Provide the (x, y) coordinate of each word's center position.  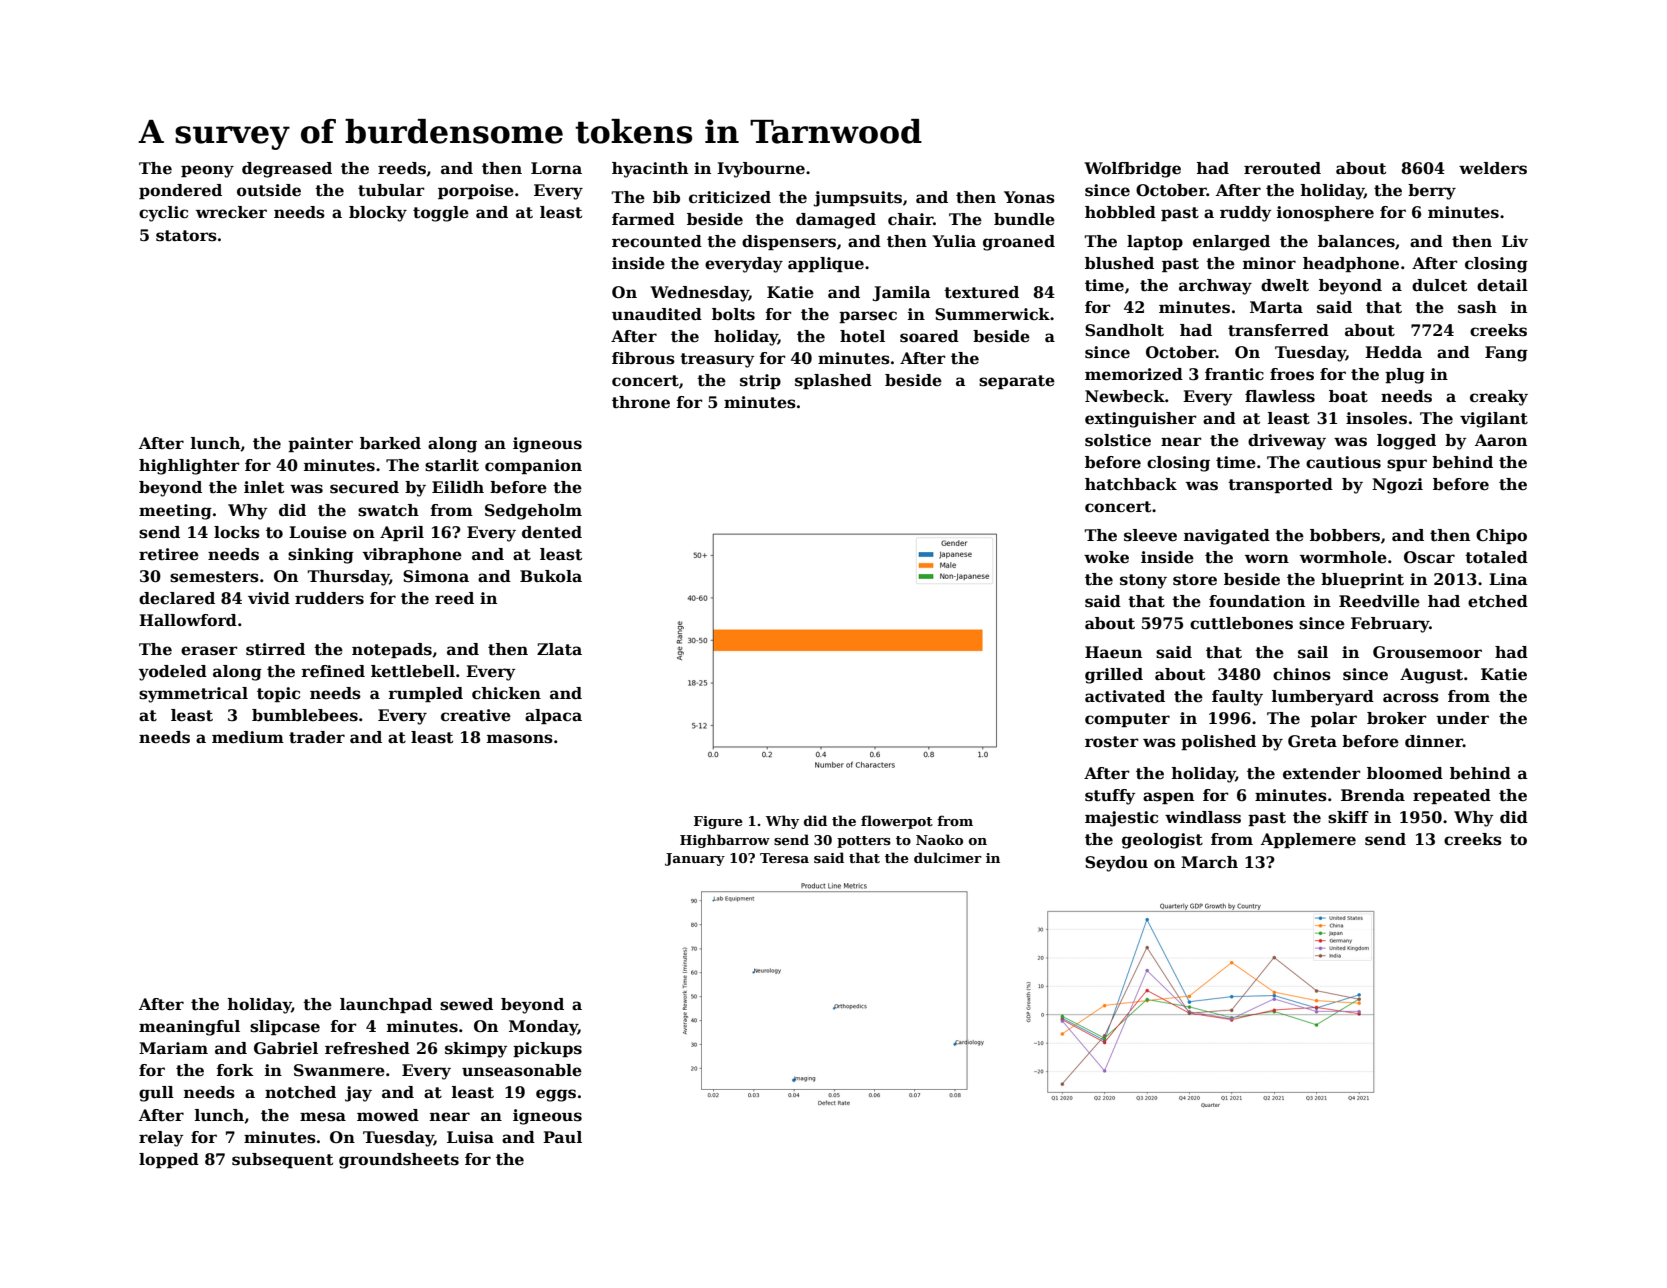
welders (1493, 168)
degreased (287, 170)
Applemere (1308, 840)
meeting (175, 512)
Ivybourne (761, 170)
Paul (562, 1137)
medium (248, 737)
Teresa (784, 858)
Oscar (1429, 557)
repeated (1452, 796)
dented (552, 532)
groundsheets (399, 1161)
